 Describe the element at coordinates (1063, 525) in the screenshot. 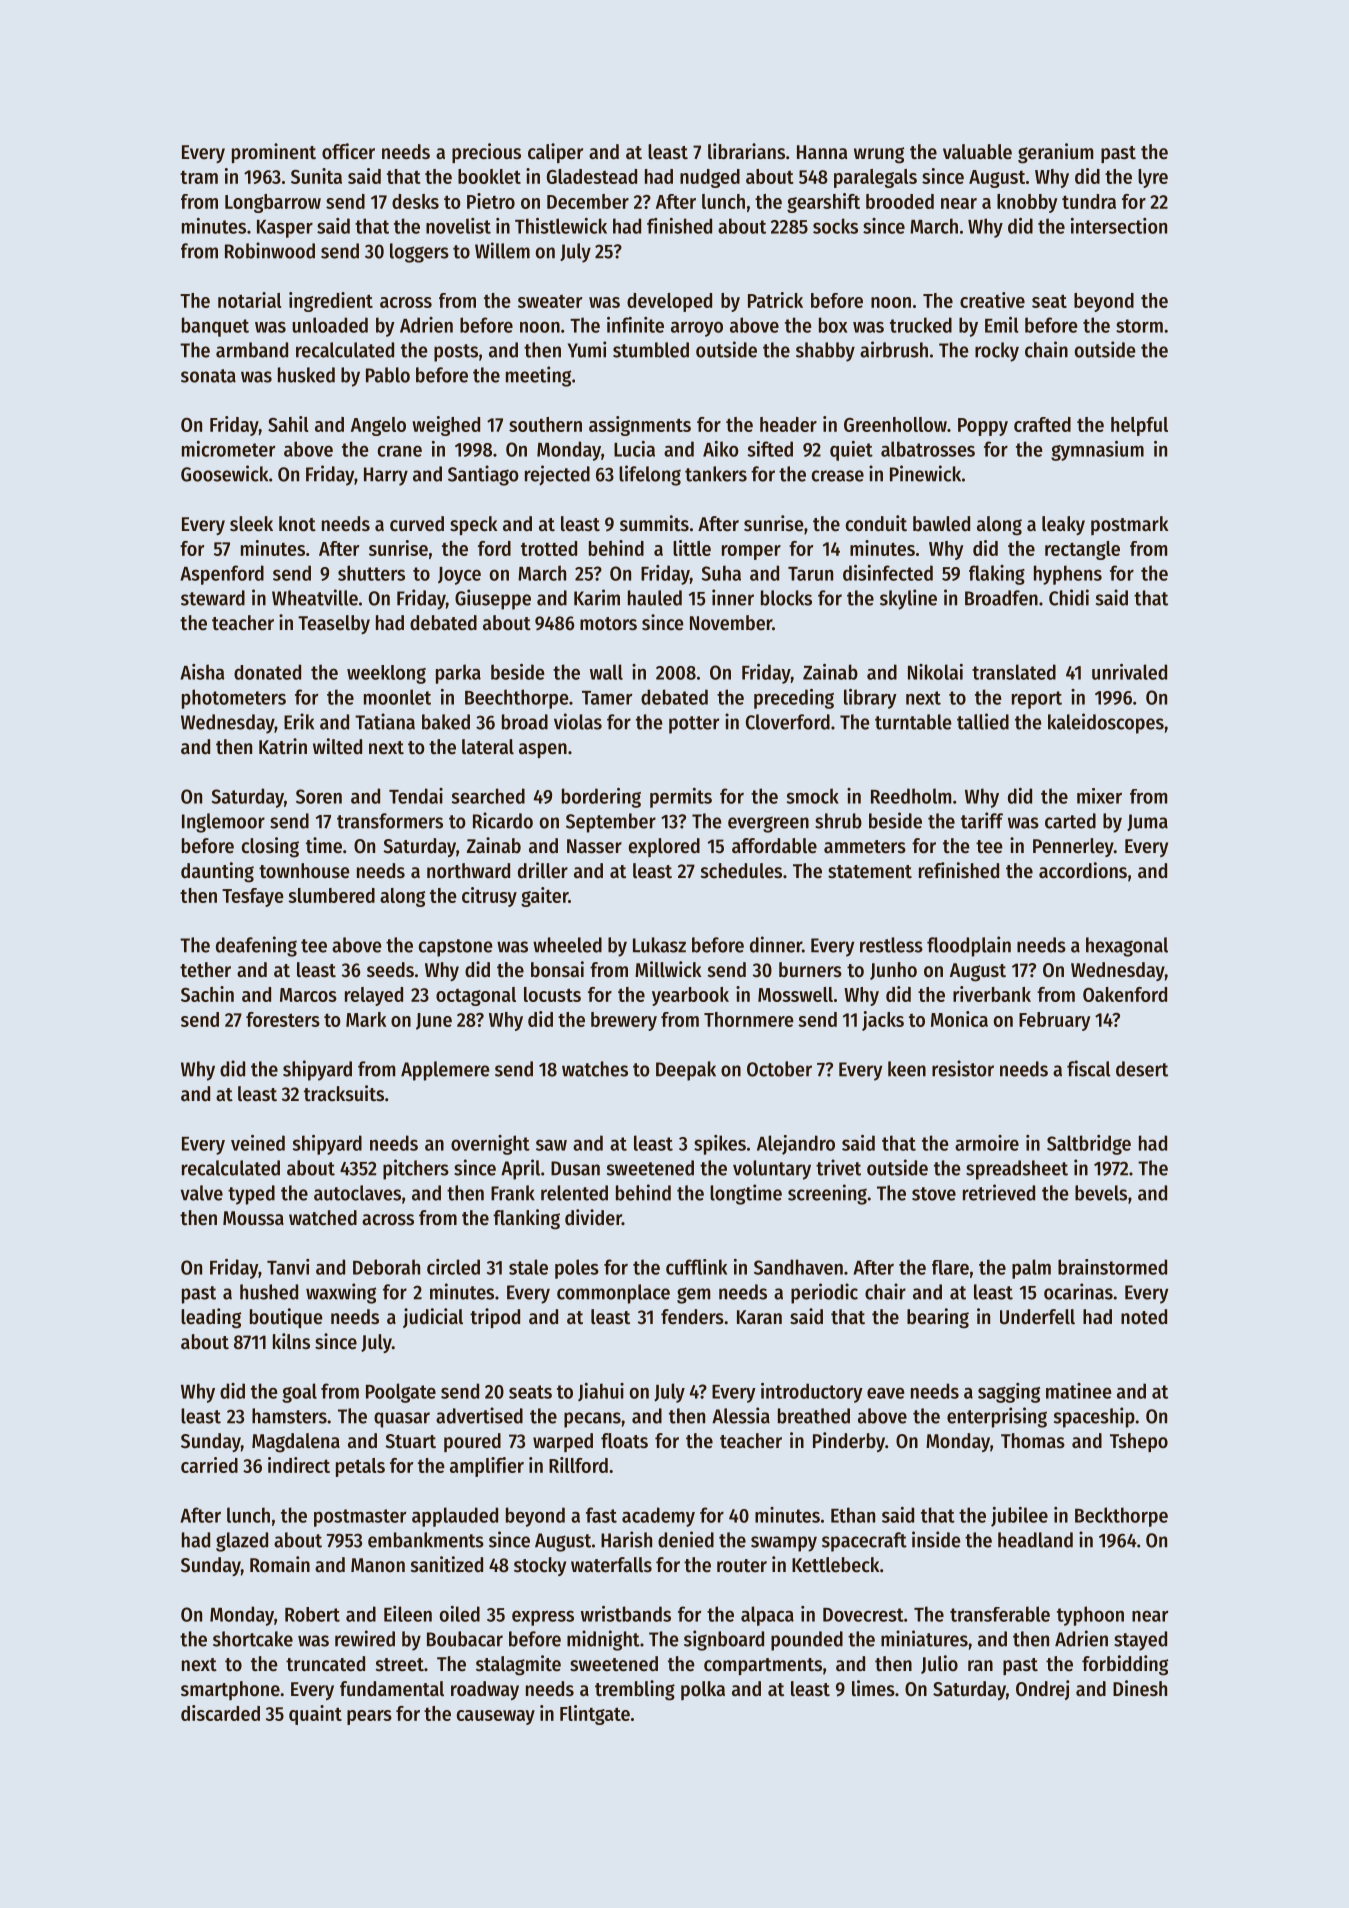

I see `leaky` at that location.
